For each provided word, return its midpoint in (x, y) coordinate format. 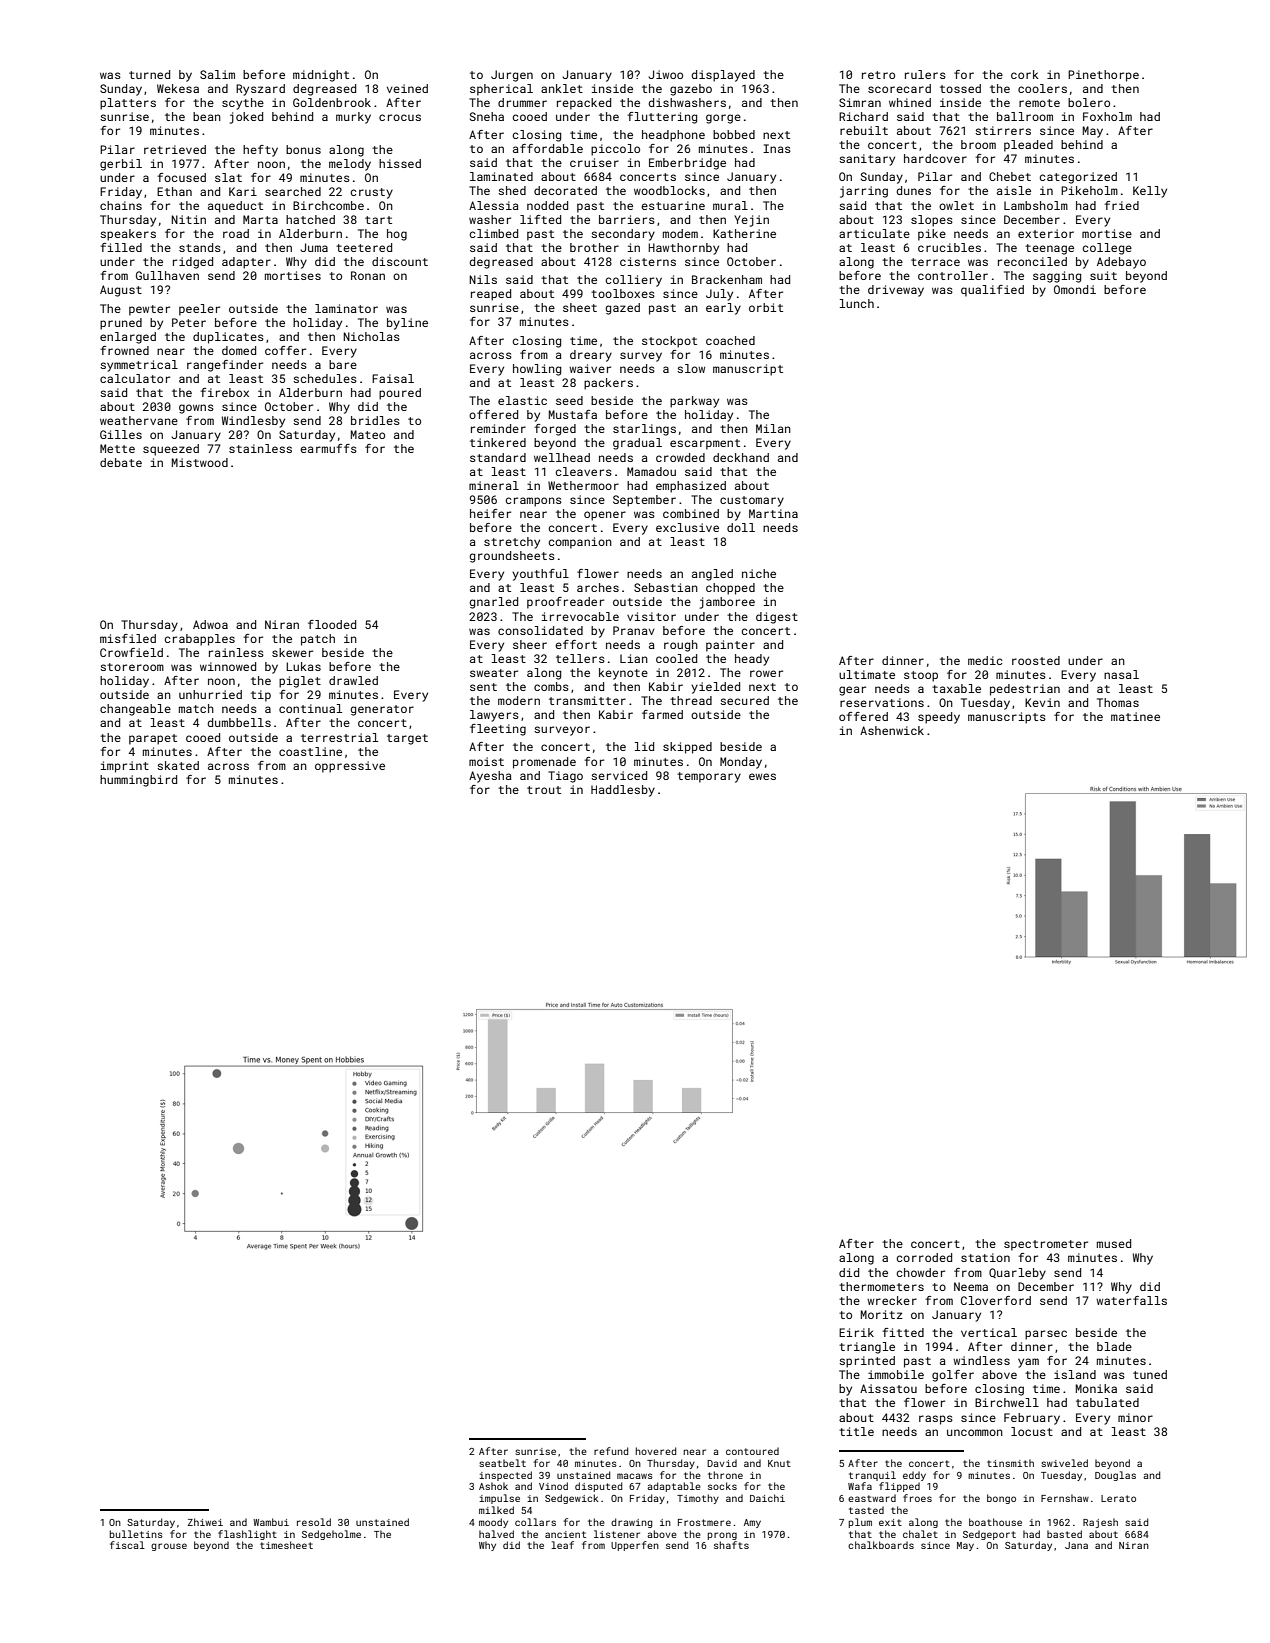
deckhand (741, 457)
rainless (236, 652)
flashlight (247, 1535)
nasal (1121, 674)
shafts (731, 1545)
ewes (762, 776)
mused (1114, 1243)
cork (1025, 74)
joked (246, 118)
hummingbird (138, 781)
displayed (723, 76)
